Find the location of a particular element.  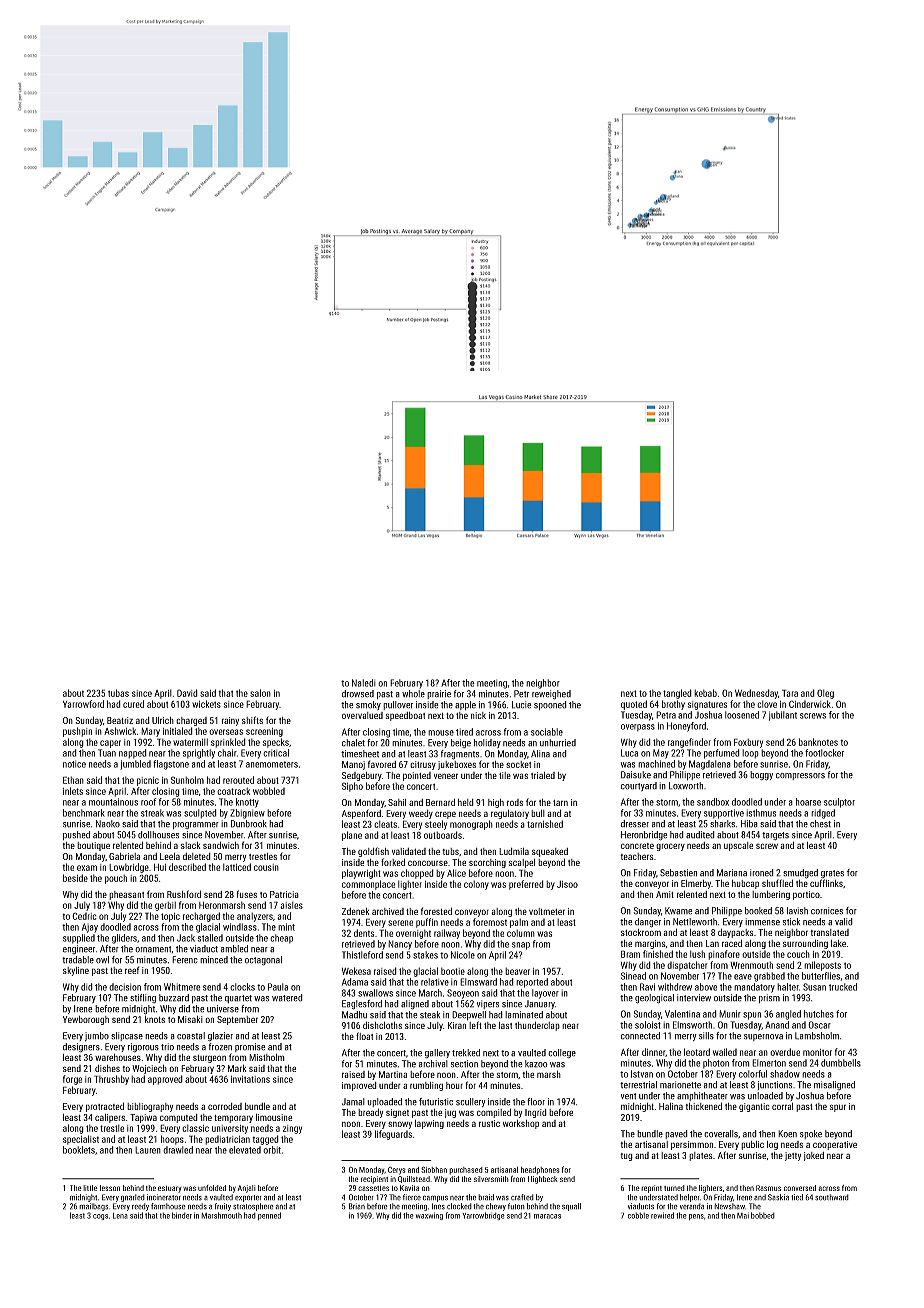

promise is located at coordinates (250, 1047).
